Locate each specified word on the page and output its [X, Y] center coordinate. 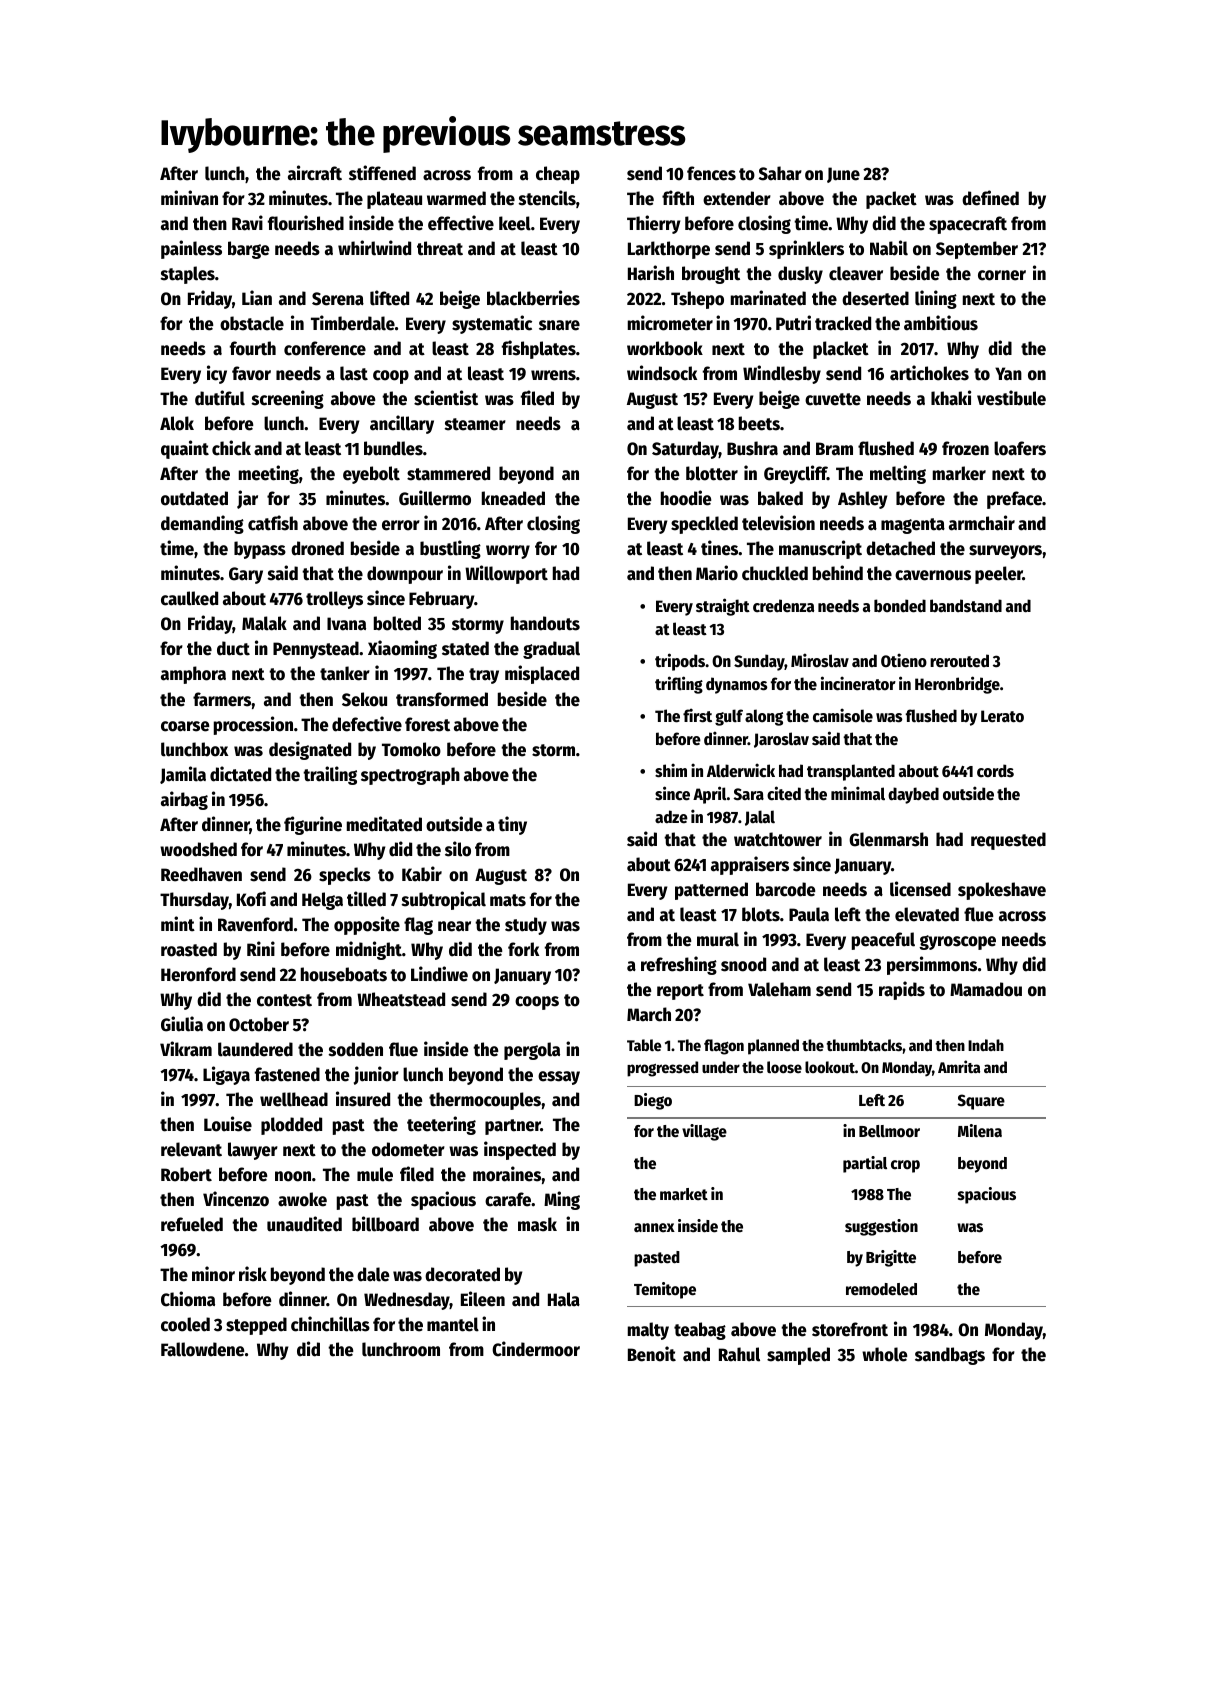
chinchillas [330, 1324]
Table [644, 1045]
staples [188, 275]
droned [317, 548]
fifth [678, 198]
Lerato [1002, 716]
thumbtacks [864, 1045]
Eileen [483, 1299]
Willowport [506, 574]
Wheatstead [401, 999]
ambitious [941, 323]
